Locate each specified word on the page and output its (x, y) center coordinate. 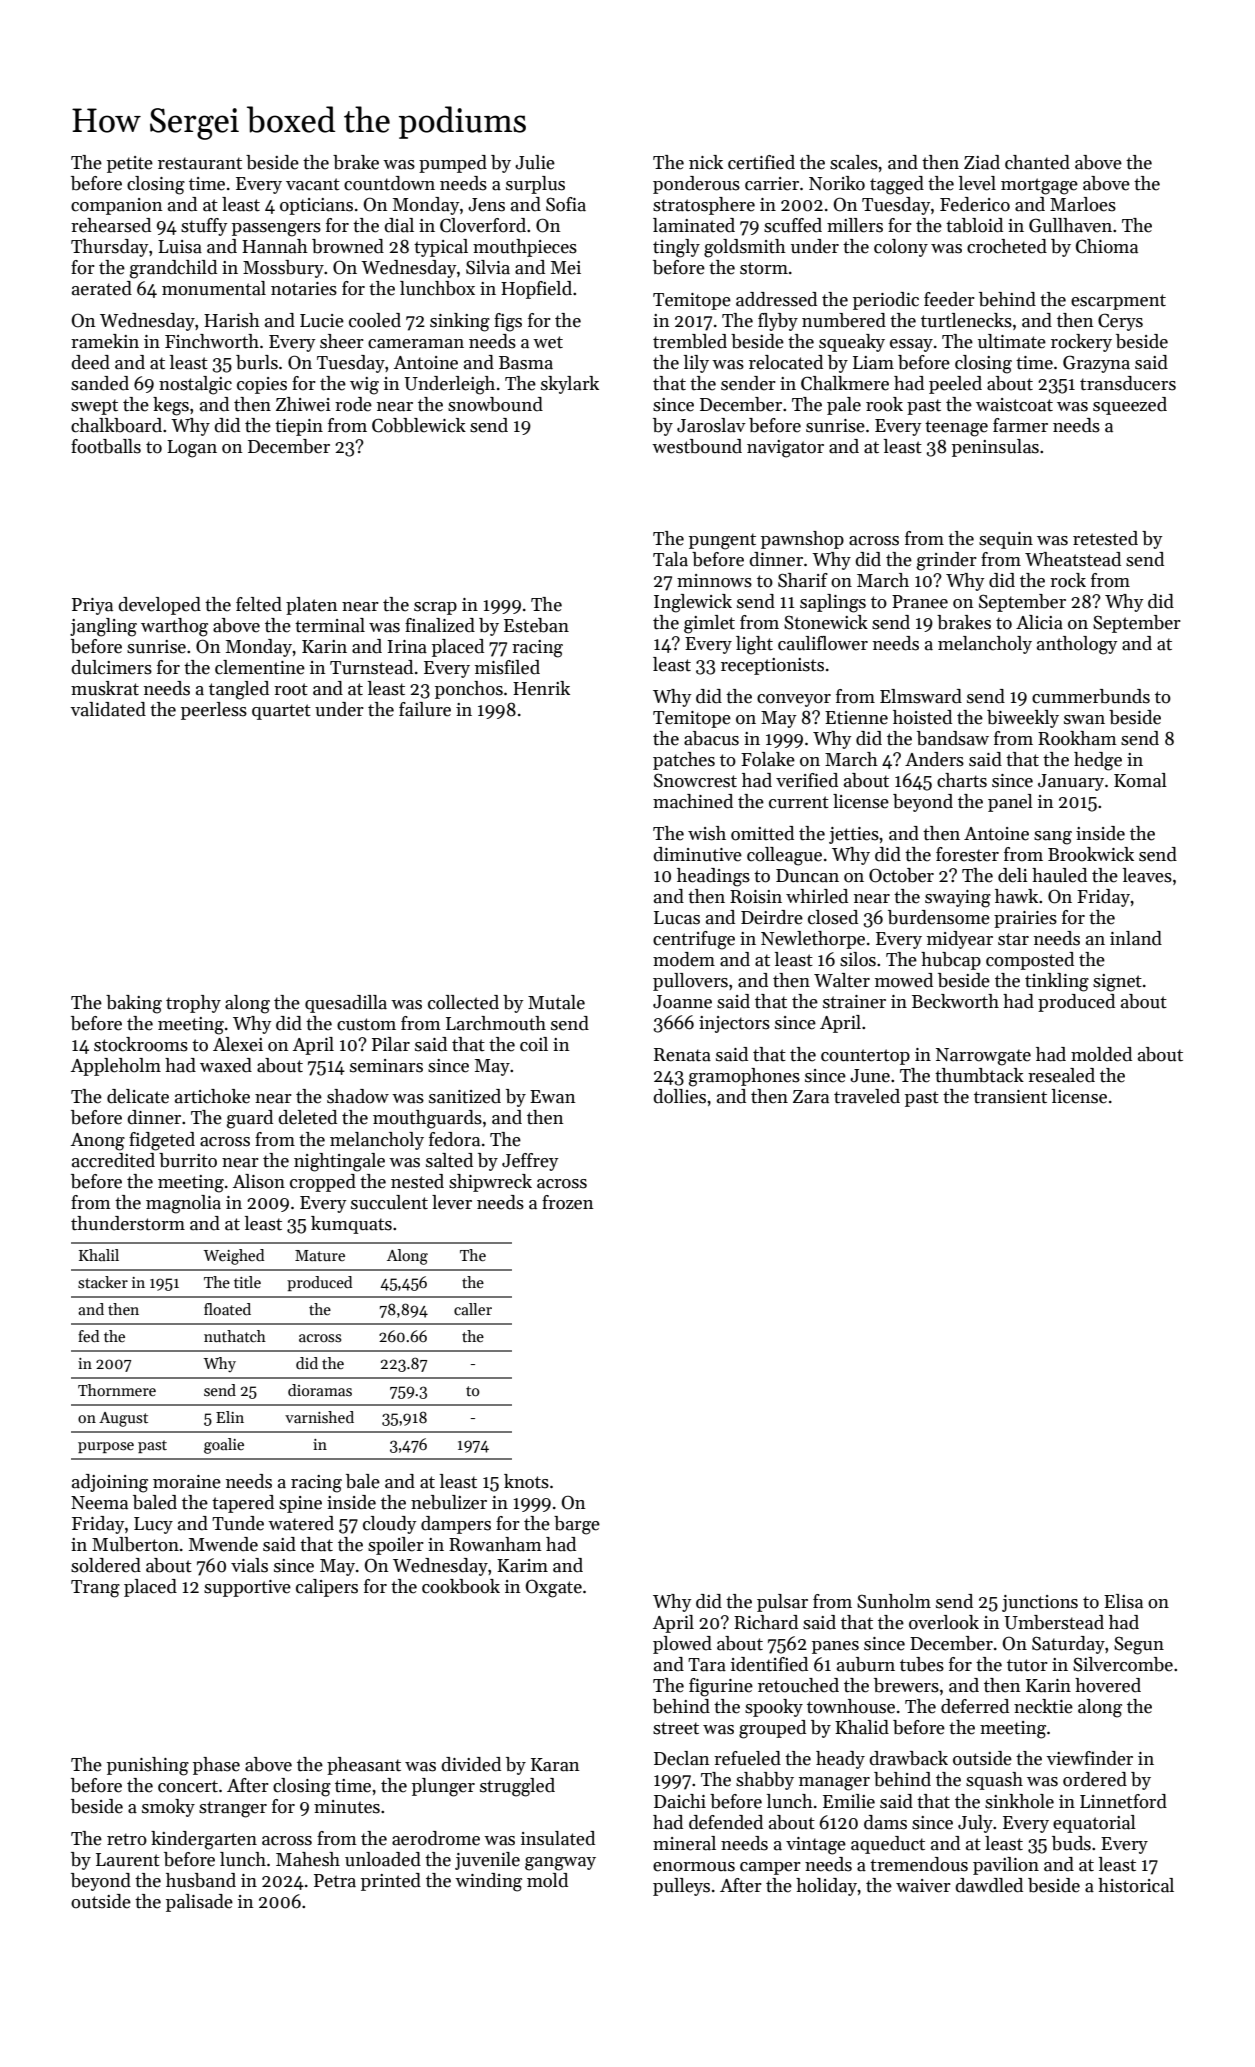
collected (463, 1002)
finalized (440, 625)
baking (134, 1004)
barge (577, 1525)
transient (1010, 1097)
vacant (313, 184)
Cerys (1120, 322)
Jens (486, 205)
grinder (947, 561)
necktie (1043, 1706)
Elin (230, 1417)
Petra (335, 1881)
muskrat (105, 688)
